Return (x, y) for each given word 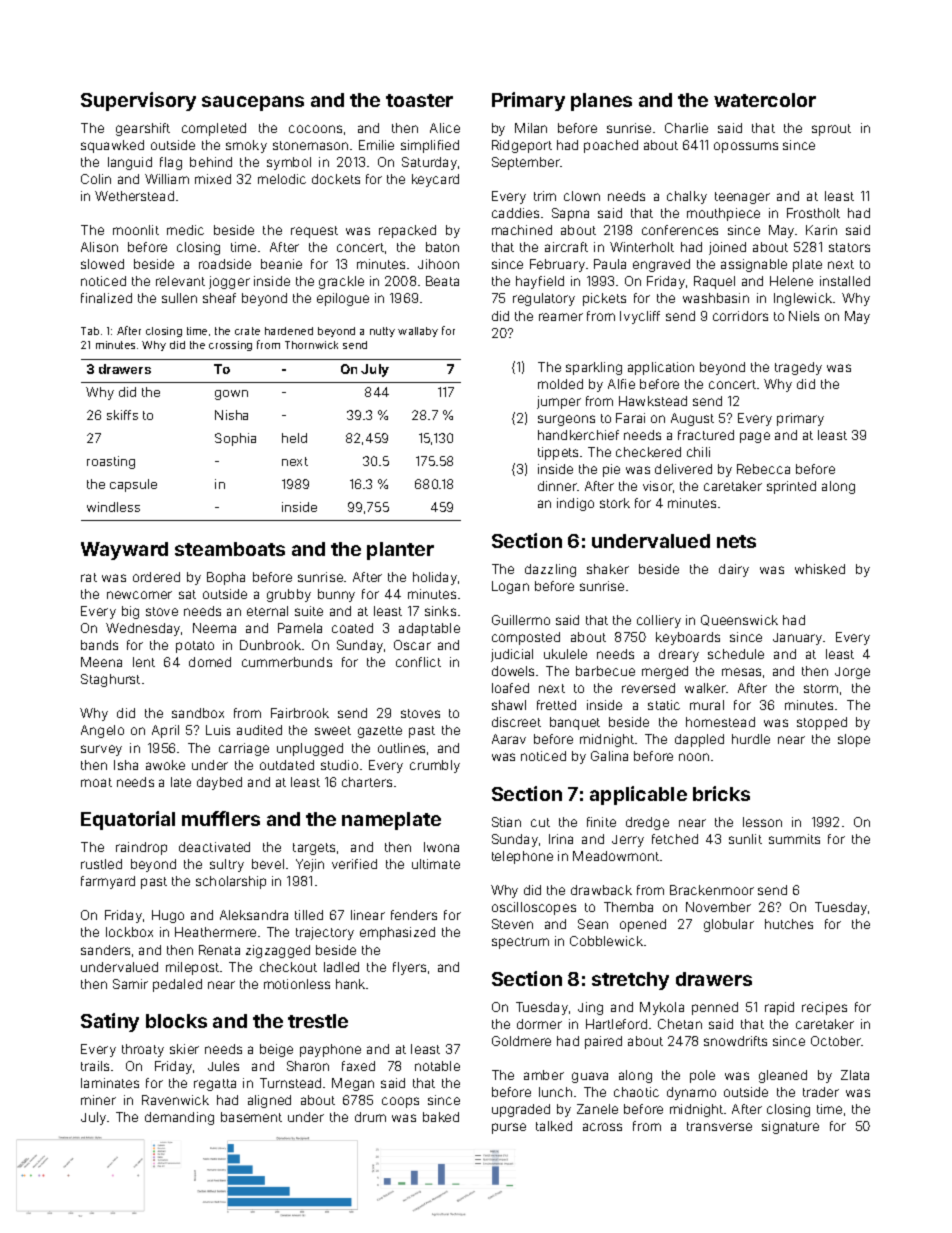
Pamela (300, 628)
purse (509, 1128)
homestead (720, 722)
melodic (282, 179)
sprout (831, 130)
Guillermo (521, 620)
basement (251, 1117)
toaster (419, 100)
